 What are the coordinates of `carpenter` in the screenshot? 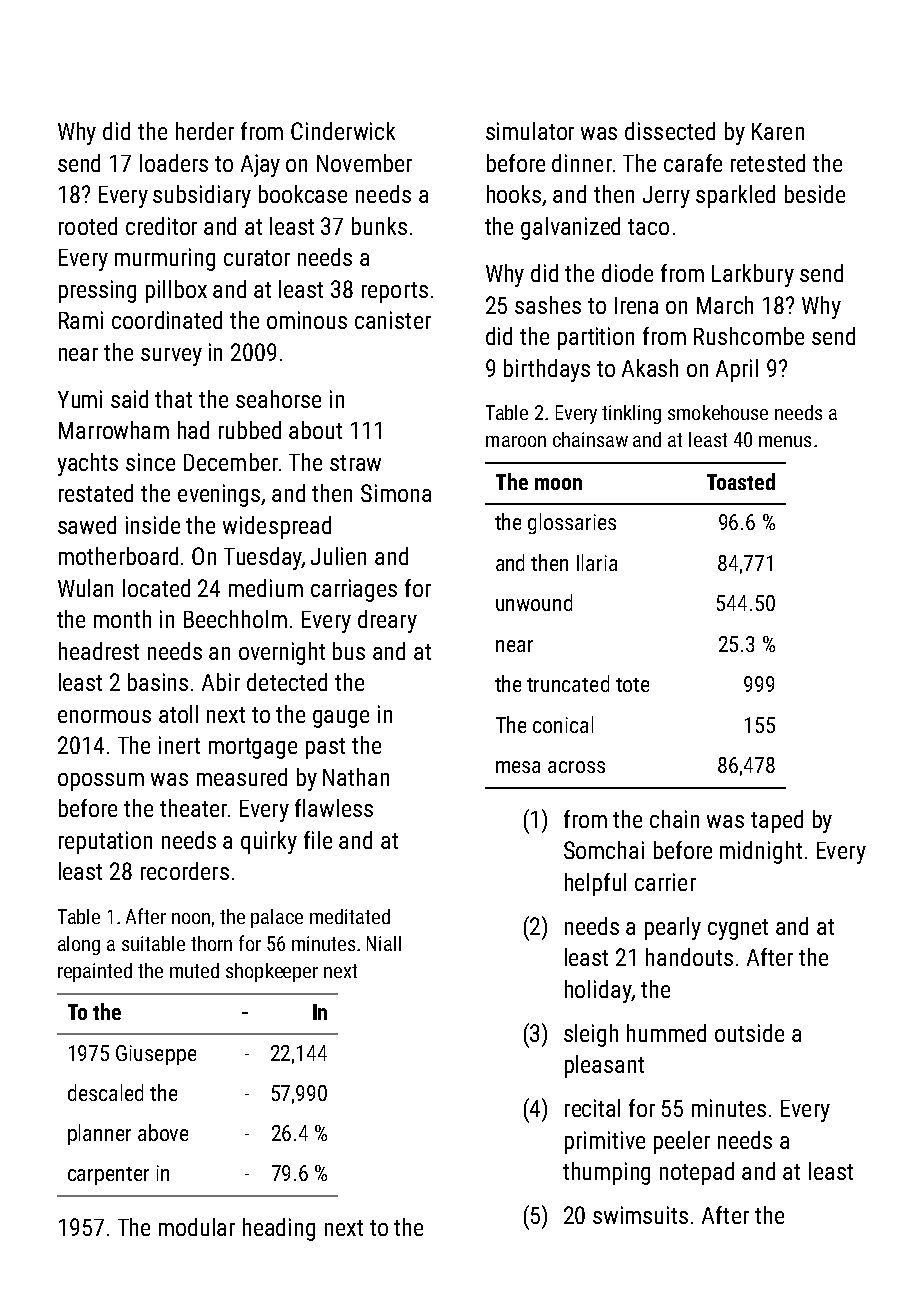 It's located at (108, 1176).
